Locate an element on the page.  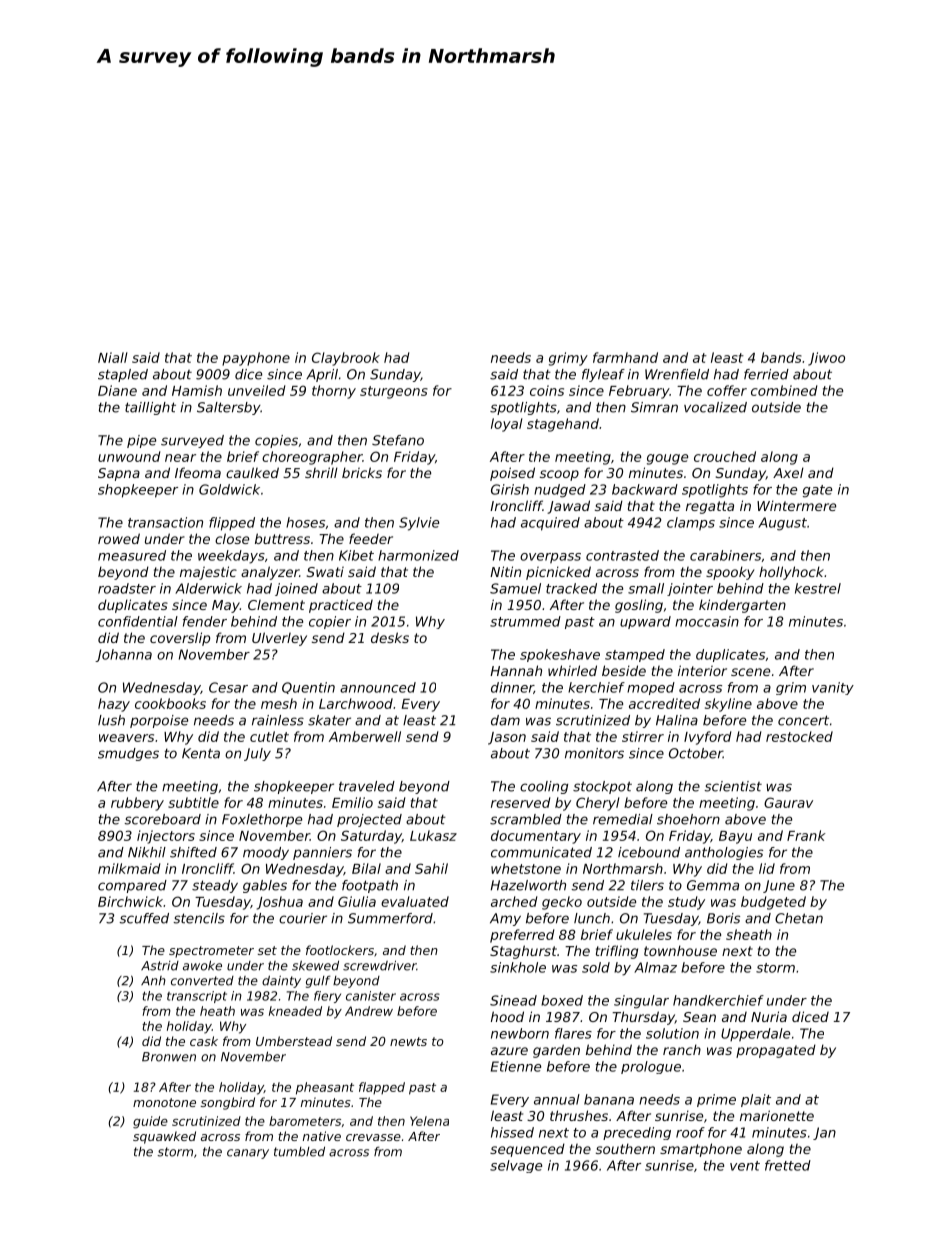
pheasant is located at coordinates (325, 1088).
